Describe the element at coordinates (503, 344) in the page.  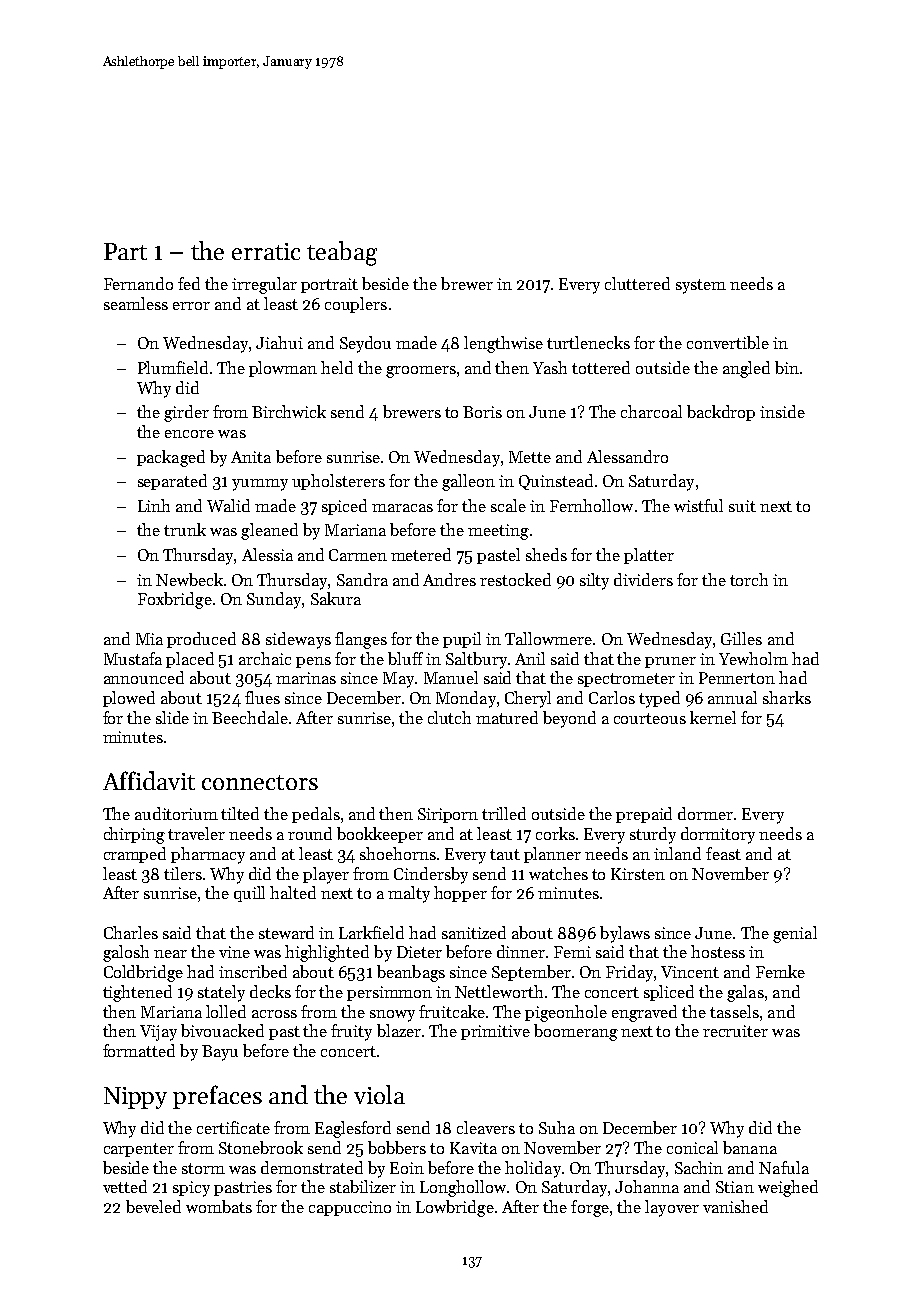
I see `lengthwise` at that location.
